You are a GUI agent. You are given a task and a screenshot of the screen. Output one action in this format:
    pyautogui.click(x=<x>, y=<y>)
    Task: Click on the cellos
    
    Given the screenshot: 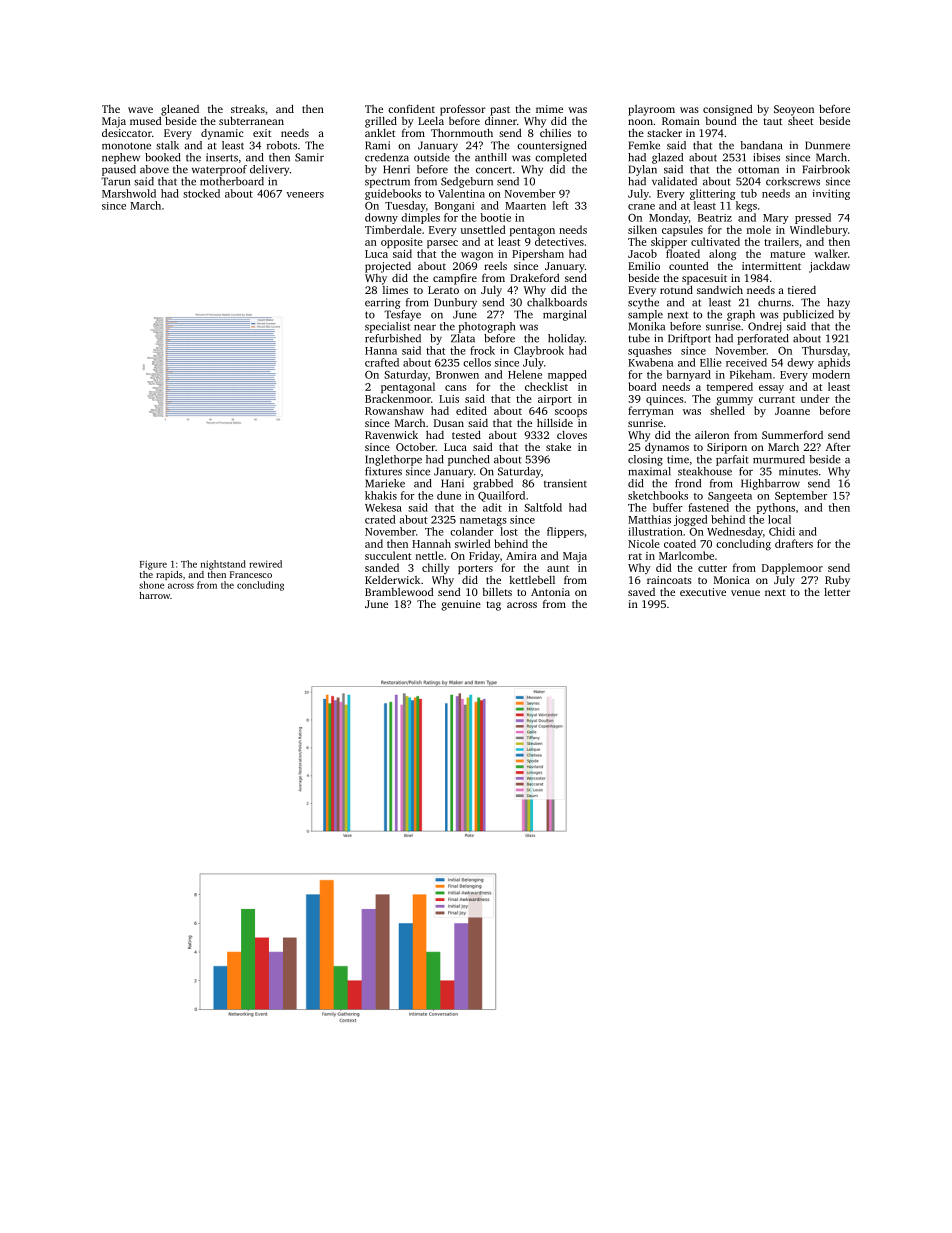 What is the action you would take?
    pyautogui.click(x=477, y=362)
